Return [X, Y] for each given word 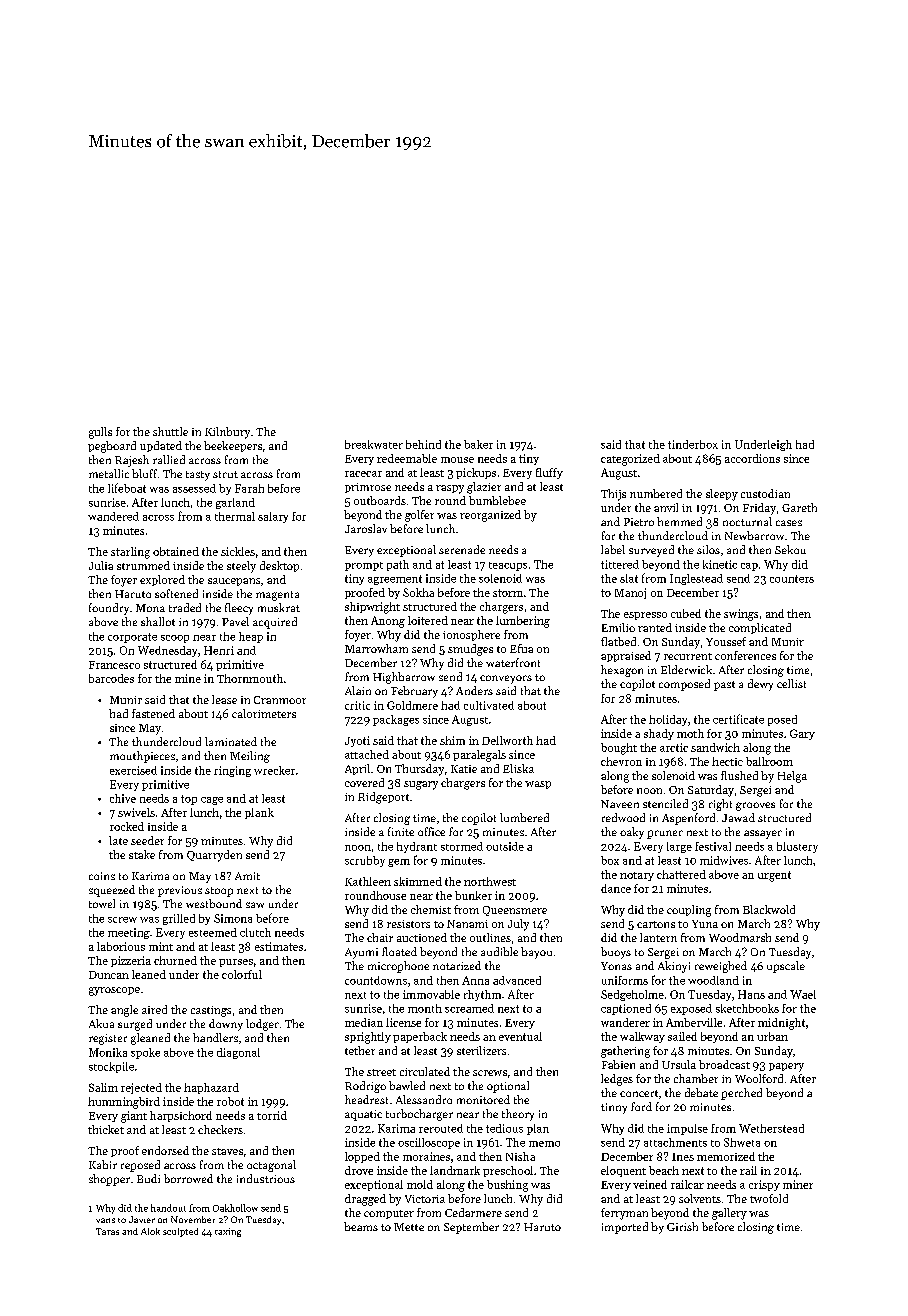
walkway [642, 1037]
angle [124, 1011]
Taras [107, 1231]
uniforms [625, 980]
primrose [368, 488]
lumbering [523, 622]
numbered [656, 493]
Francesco [114, 665]
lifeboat [127, 488]
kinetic [720, 564]
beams [361, 1226]
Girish [682, 1226]
